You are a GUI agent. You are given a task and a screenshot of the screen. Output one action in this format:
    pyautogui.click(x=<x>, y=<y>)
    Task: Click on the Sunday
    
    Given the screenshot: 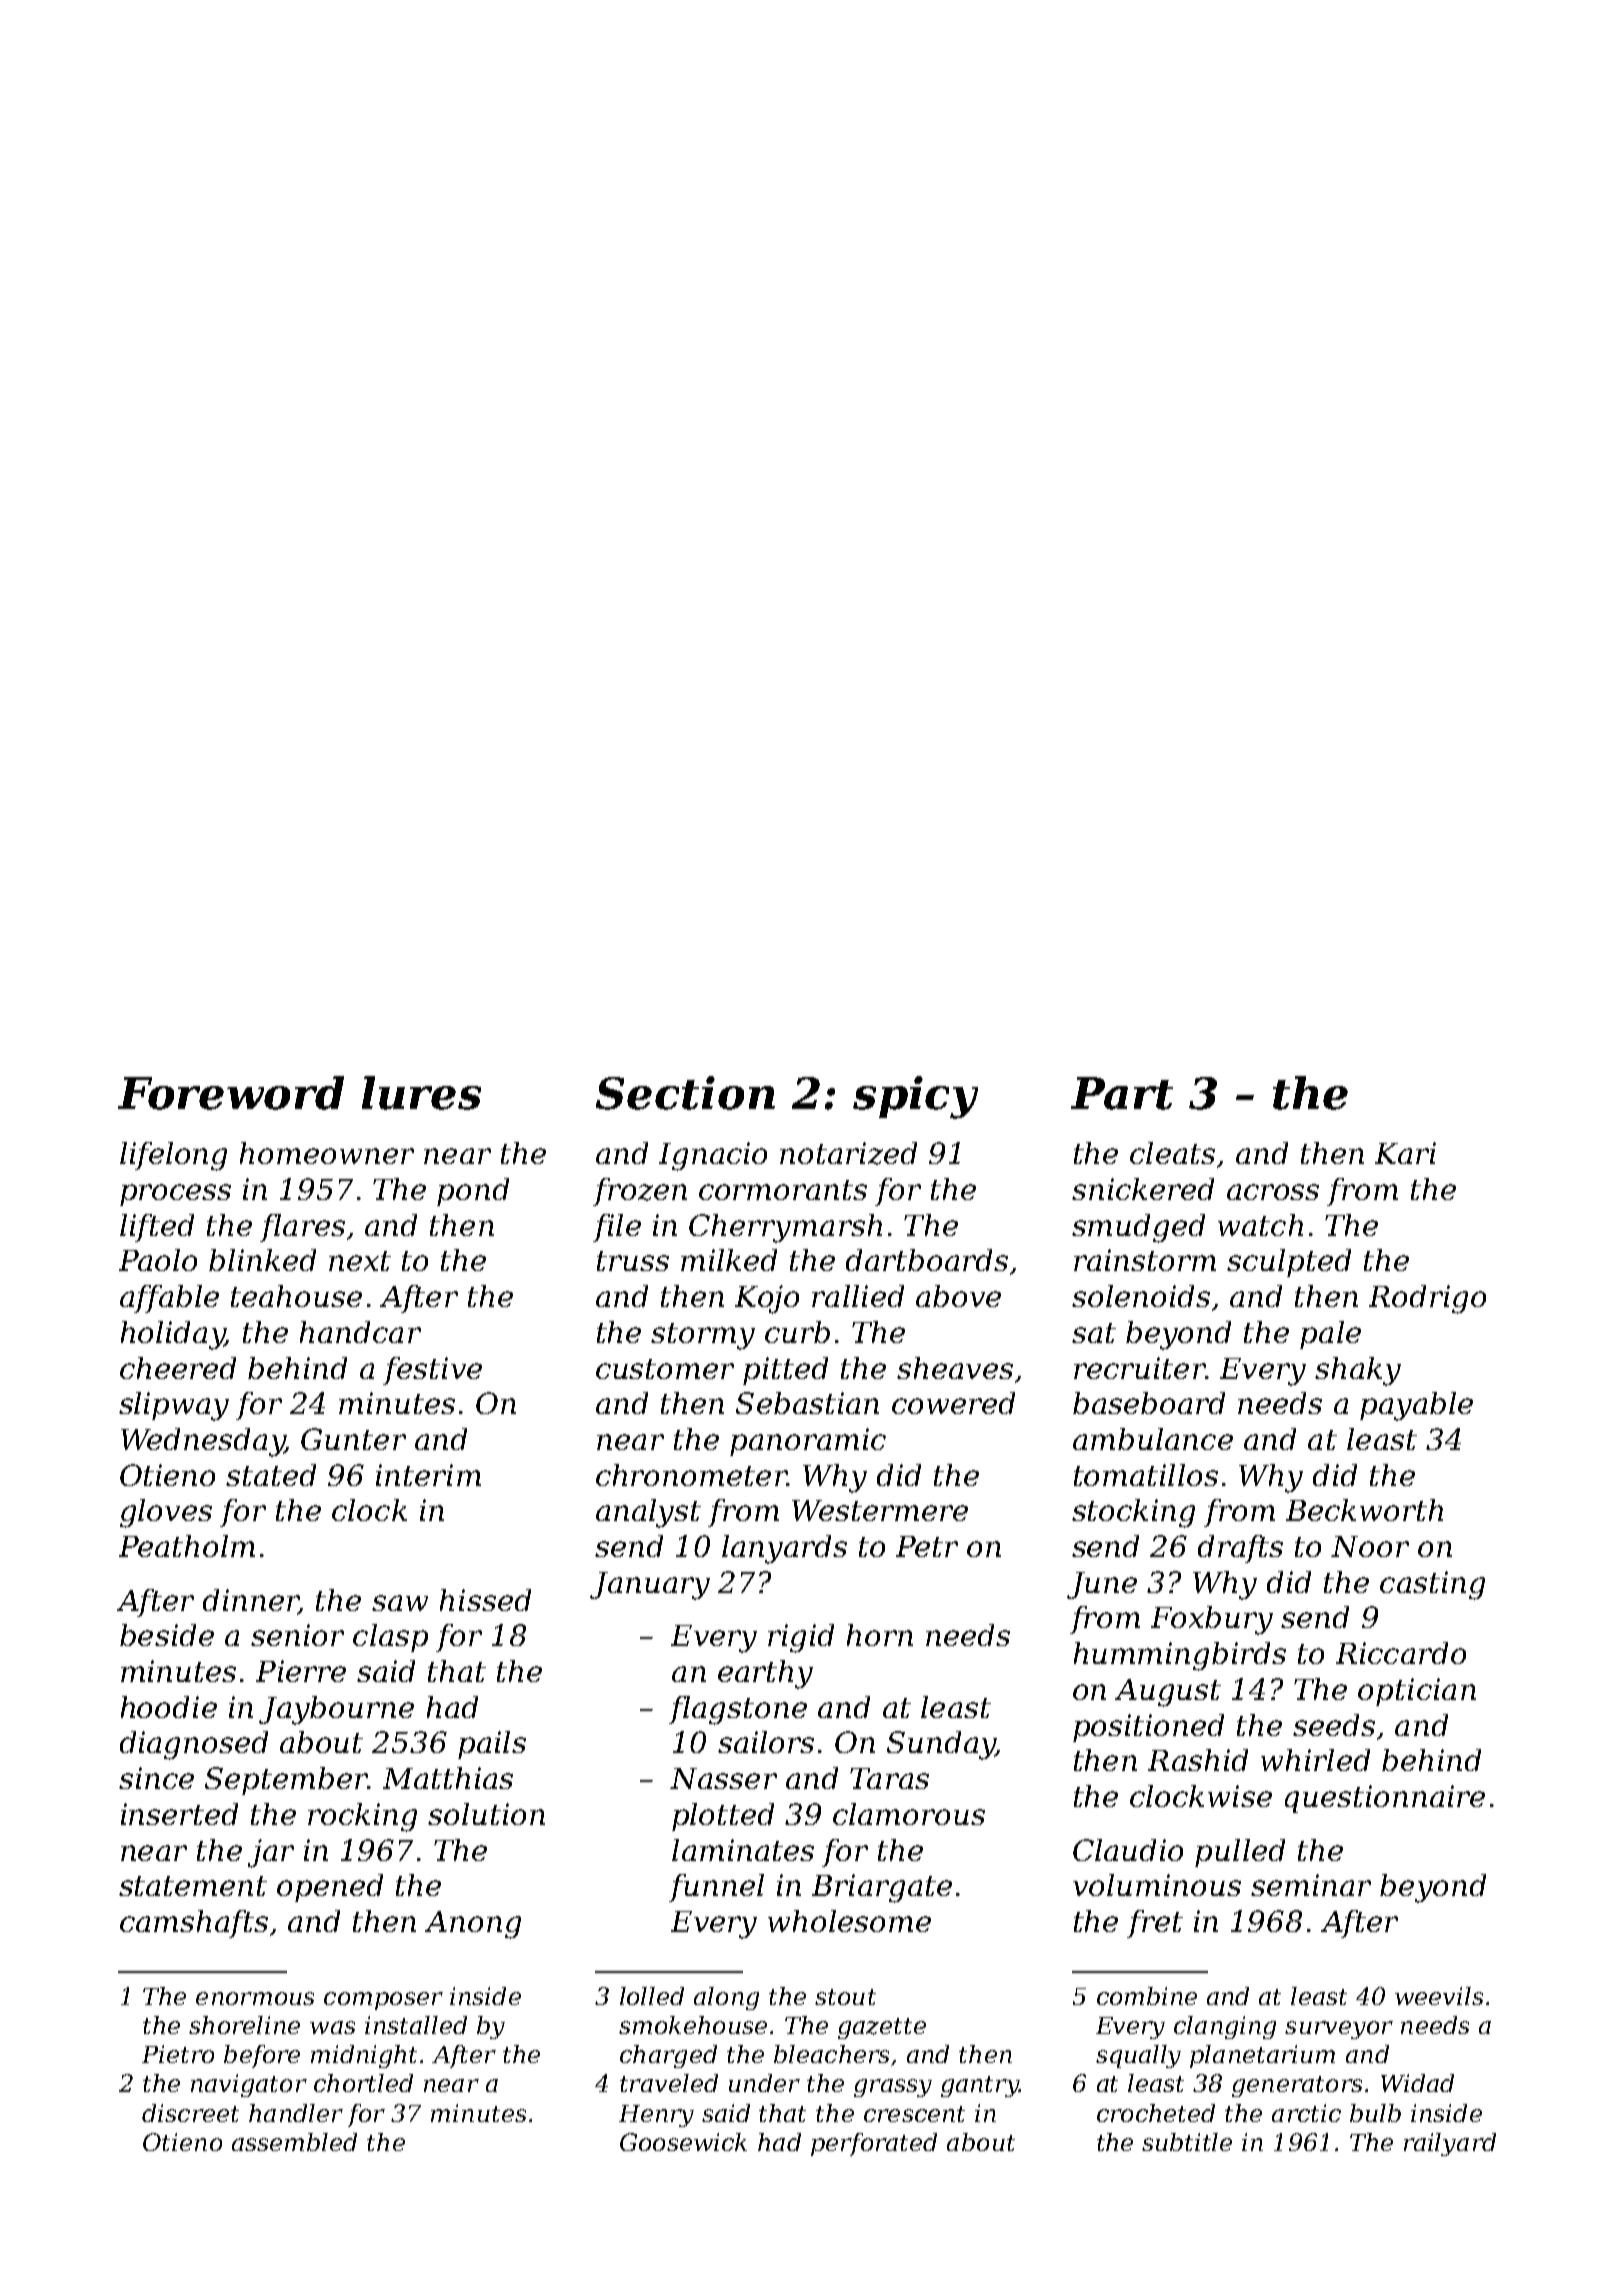 What is the action you would take?
    pyautogui.click(x=941, y=1745)
